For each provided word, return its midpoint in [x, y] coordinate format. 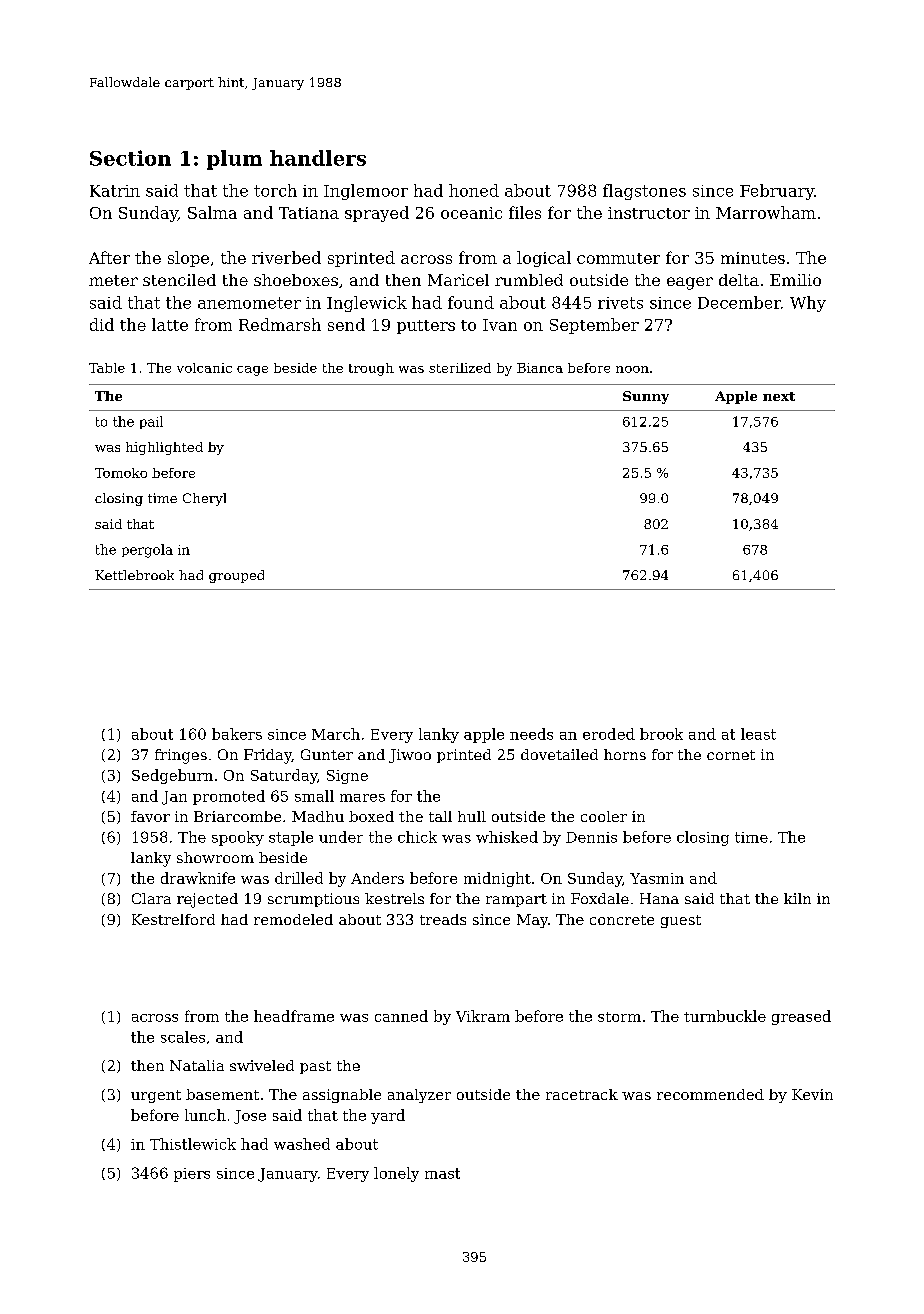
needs [531, 734]
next [779, 396]
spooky [238, 838]
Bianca [540, 368]
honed [474, 190]
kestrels [394, 898]
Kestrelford [173, 919]
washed [302, 1144]
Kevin [812, 1094]
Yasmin [657, 878]
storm [619, 1017]
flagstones [644, 192]
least [758, 734]
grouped [236, 576]
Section [130, 158]
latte [170, 324]
